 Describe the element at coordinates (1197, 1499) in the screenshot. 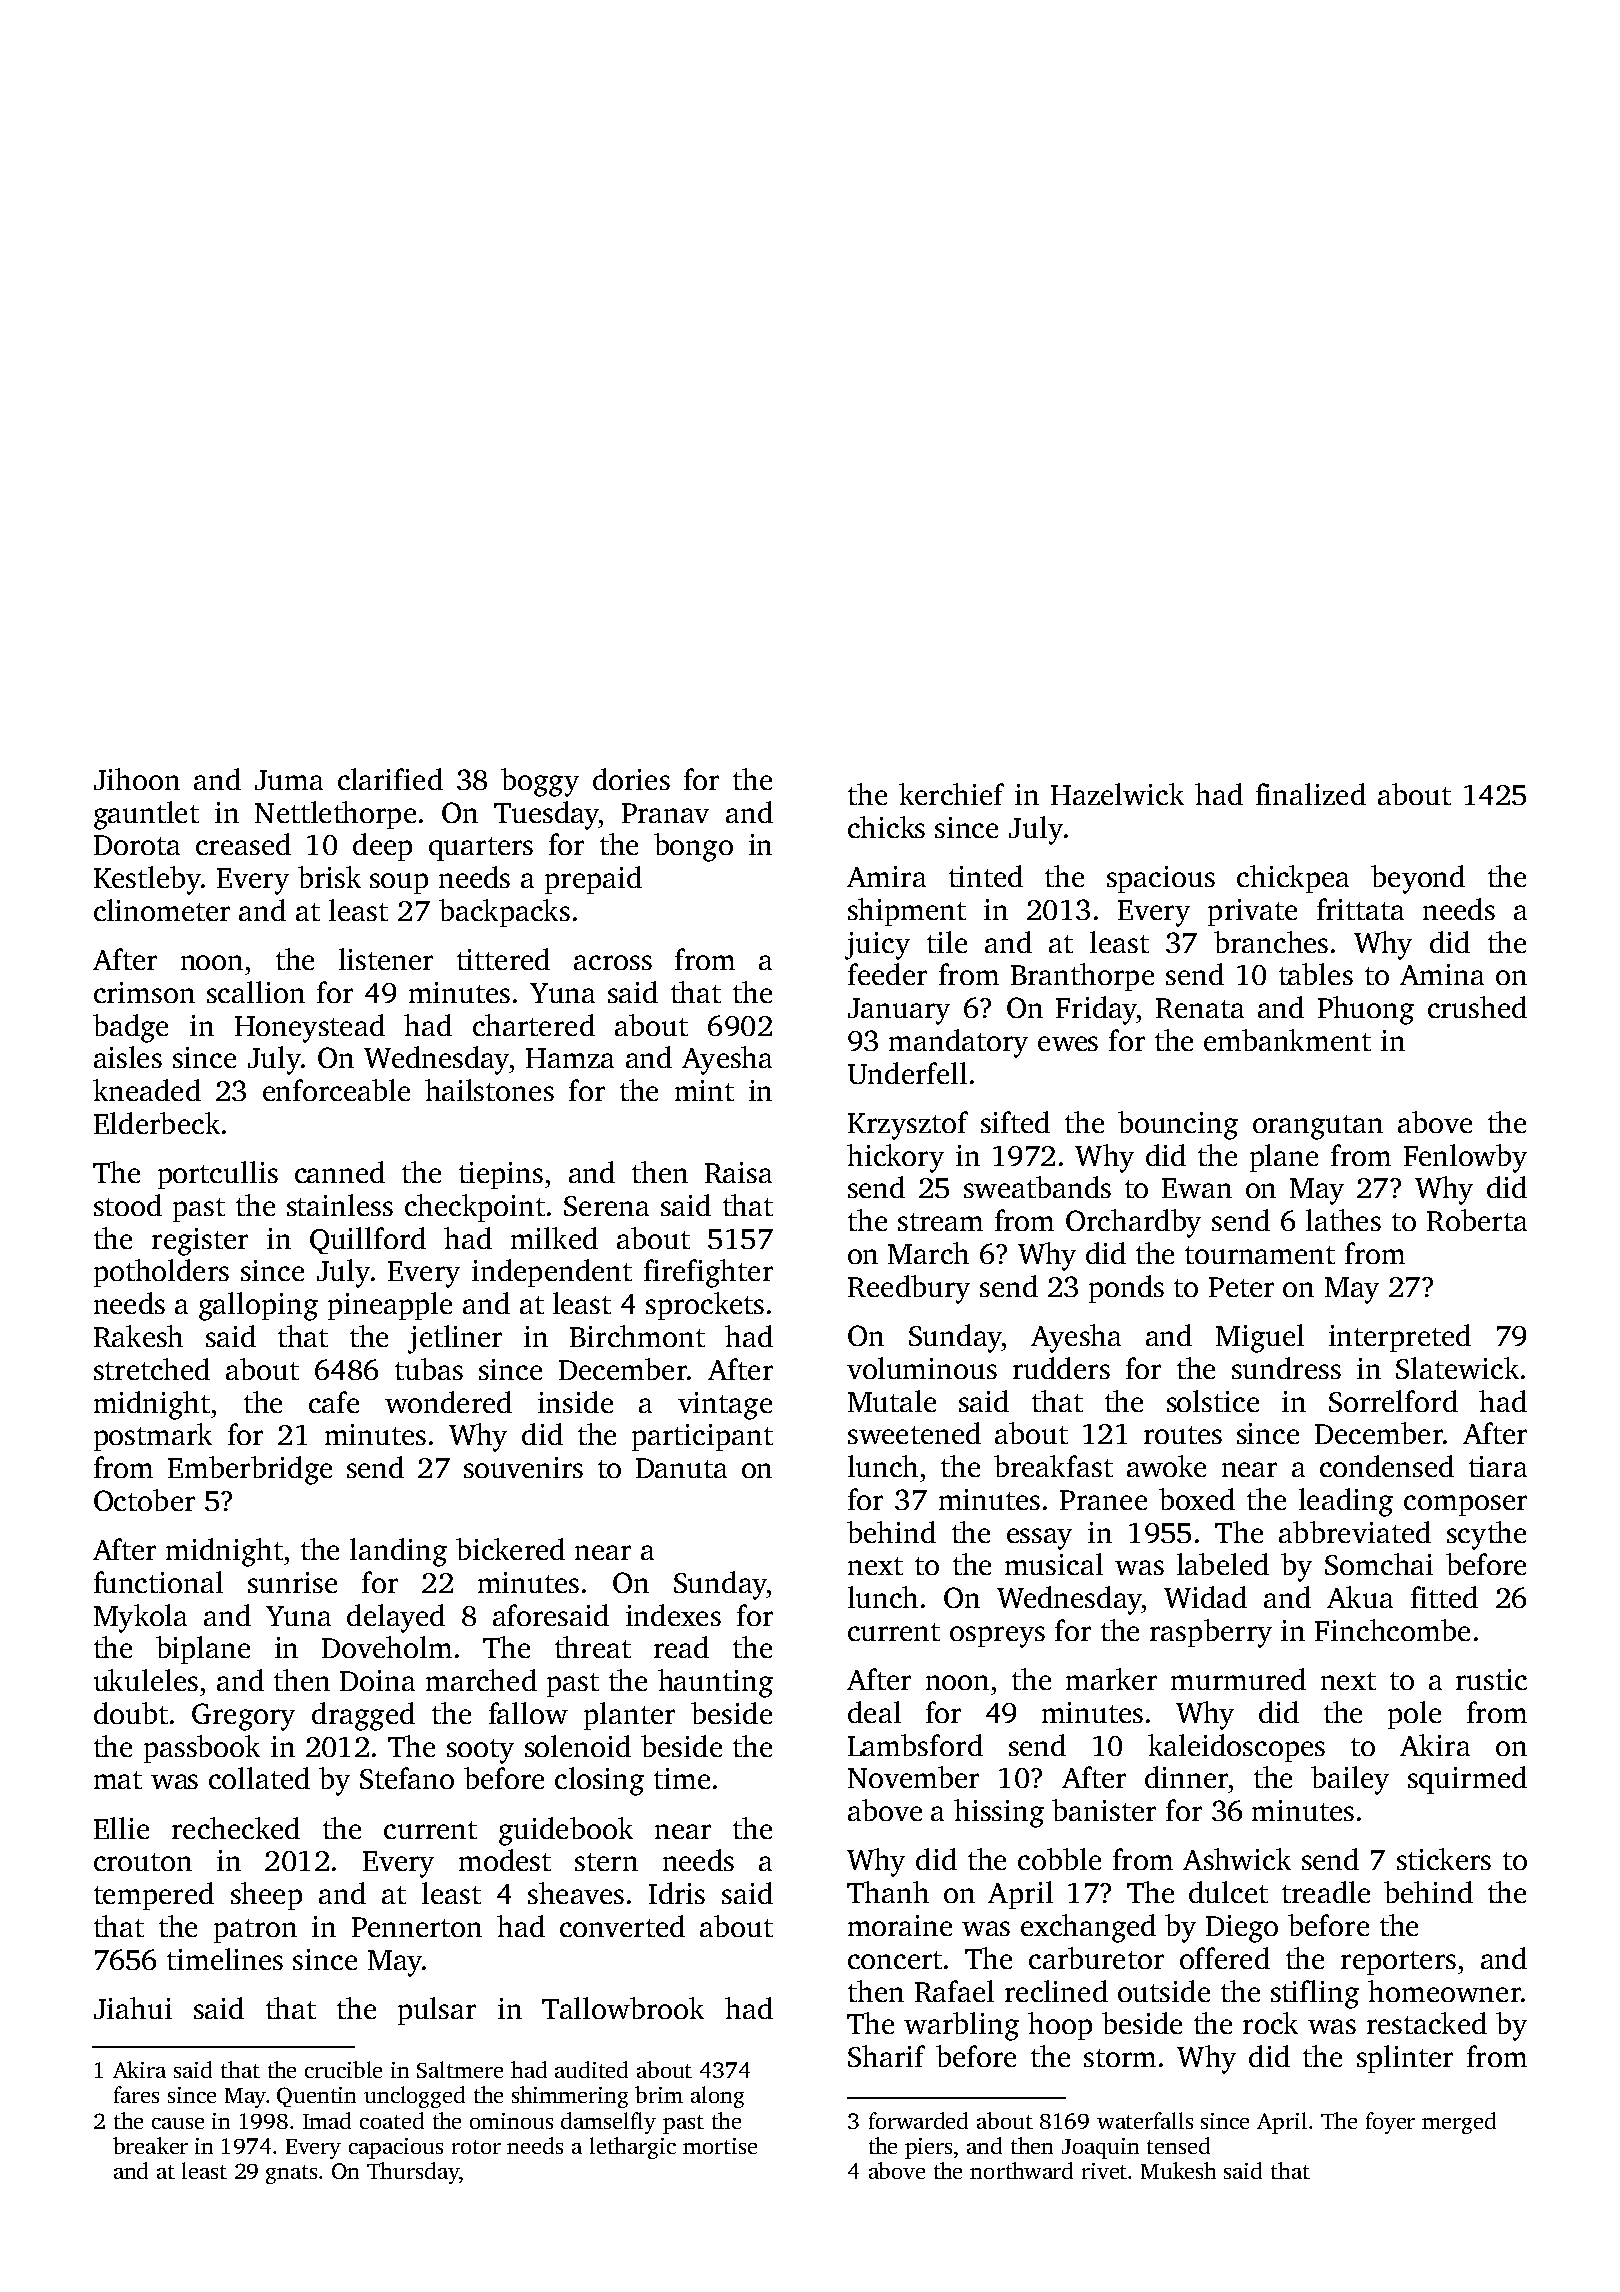

I see `boxed` at that location.
